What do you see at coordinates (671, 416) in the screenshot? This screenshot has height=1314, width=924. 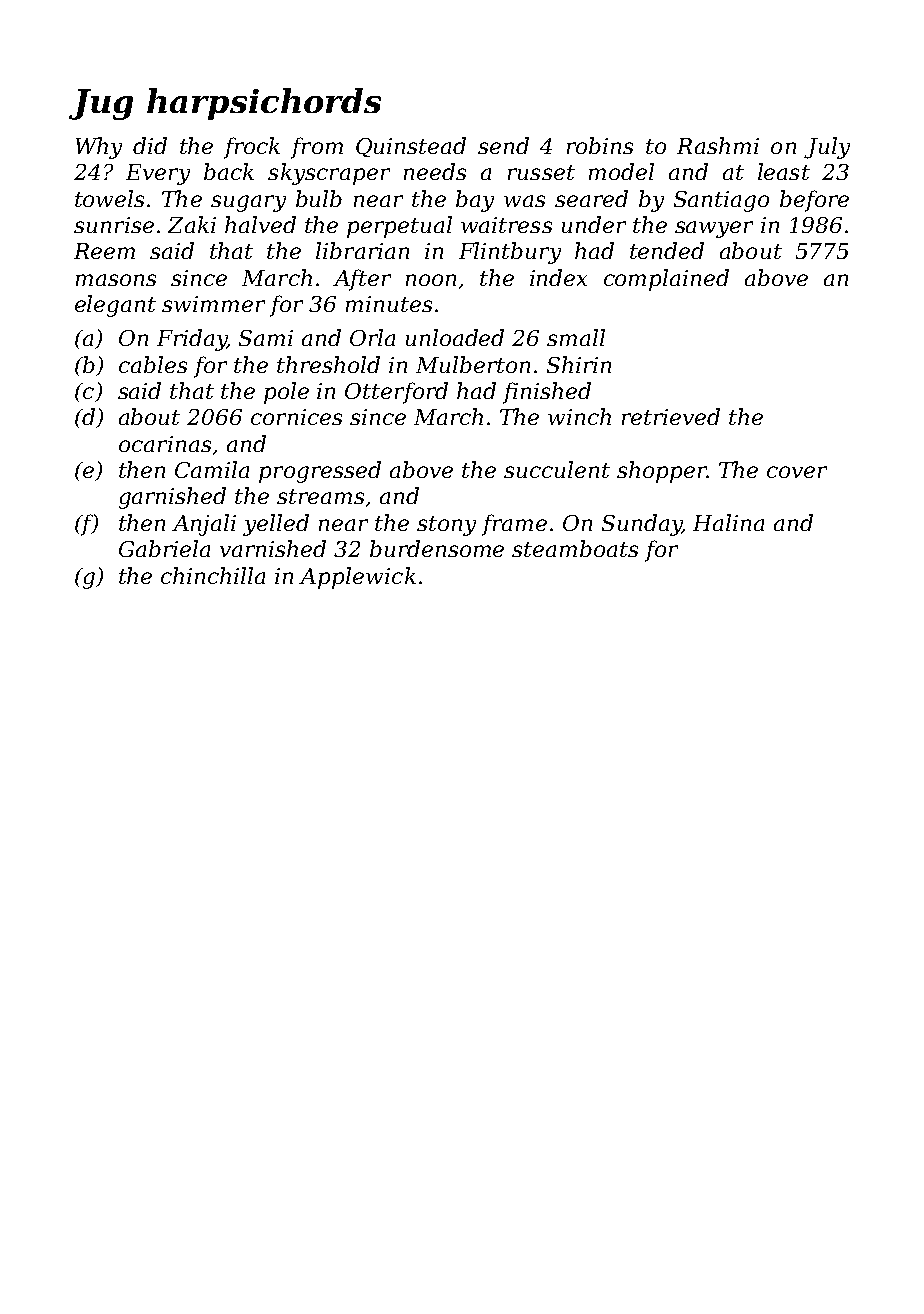 I see `retrieved` at bounding box center [671, 416].
